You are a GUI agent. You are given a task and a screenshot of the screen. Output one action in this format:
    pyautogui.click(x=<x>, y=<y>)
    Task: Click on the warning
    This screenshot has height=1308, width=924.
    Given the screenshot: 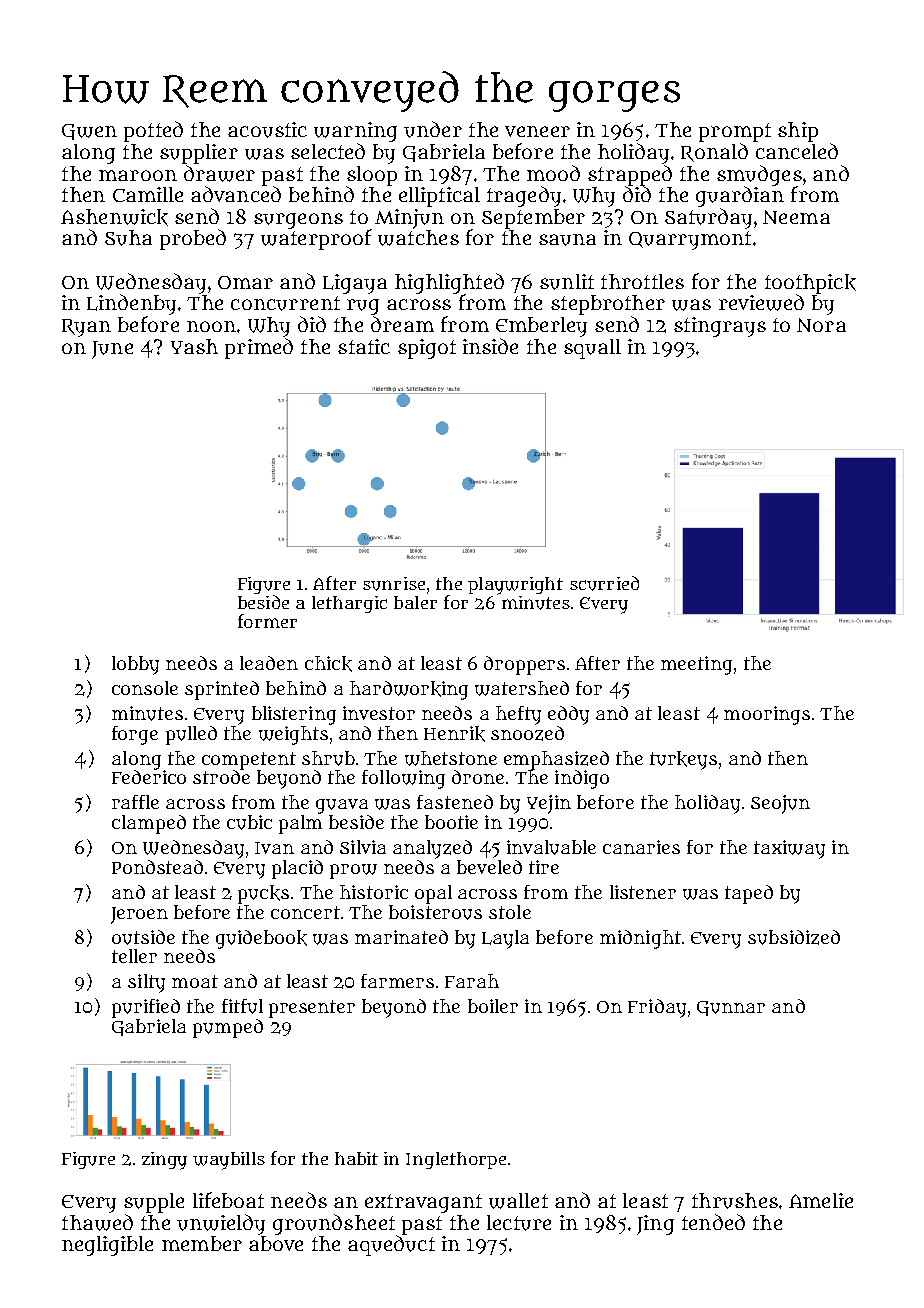 What is the action you would take?
    pyautogui.click(x=355, y=132)
